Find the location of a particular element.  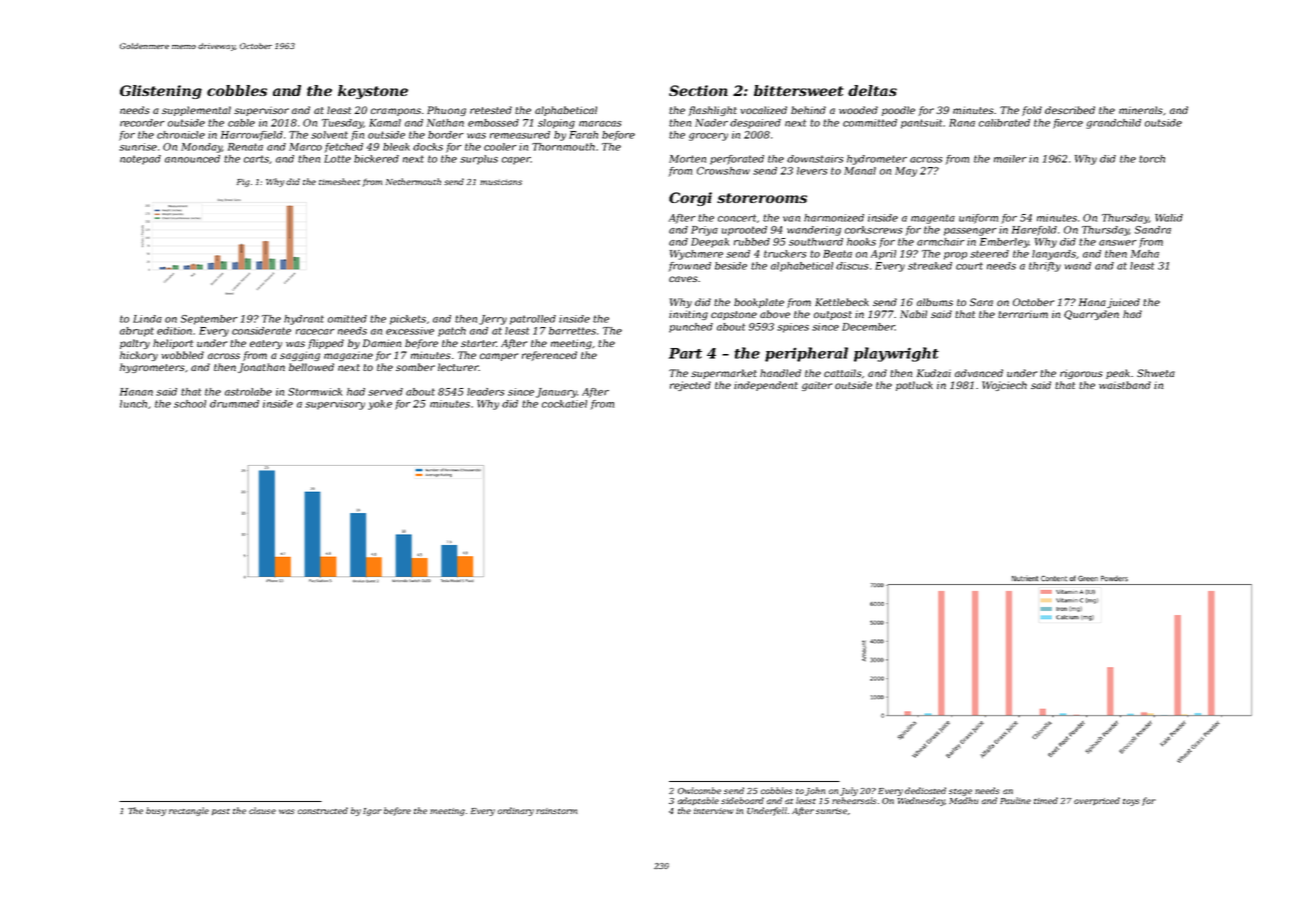

interview is located at coordinates (714, 811).
